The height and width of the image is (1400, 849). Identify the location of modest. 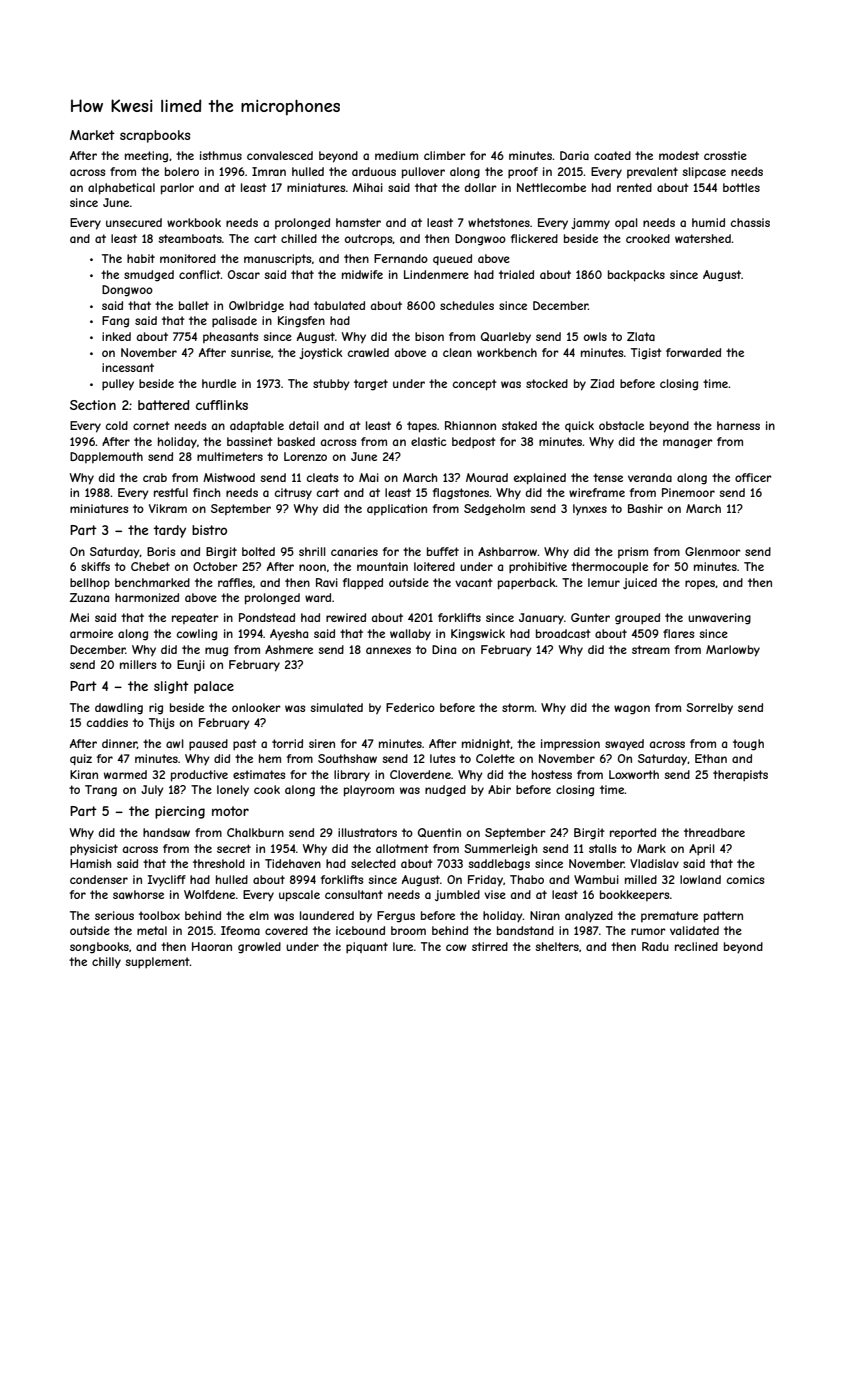
(679, 155).
